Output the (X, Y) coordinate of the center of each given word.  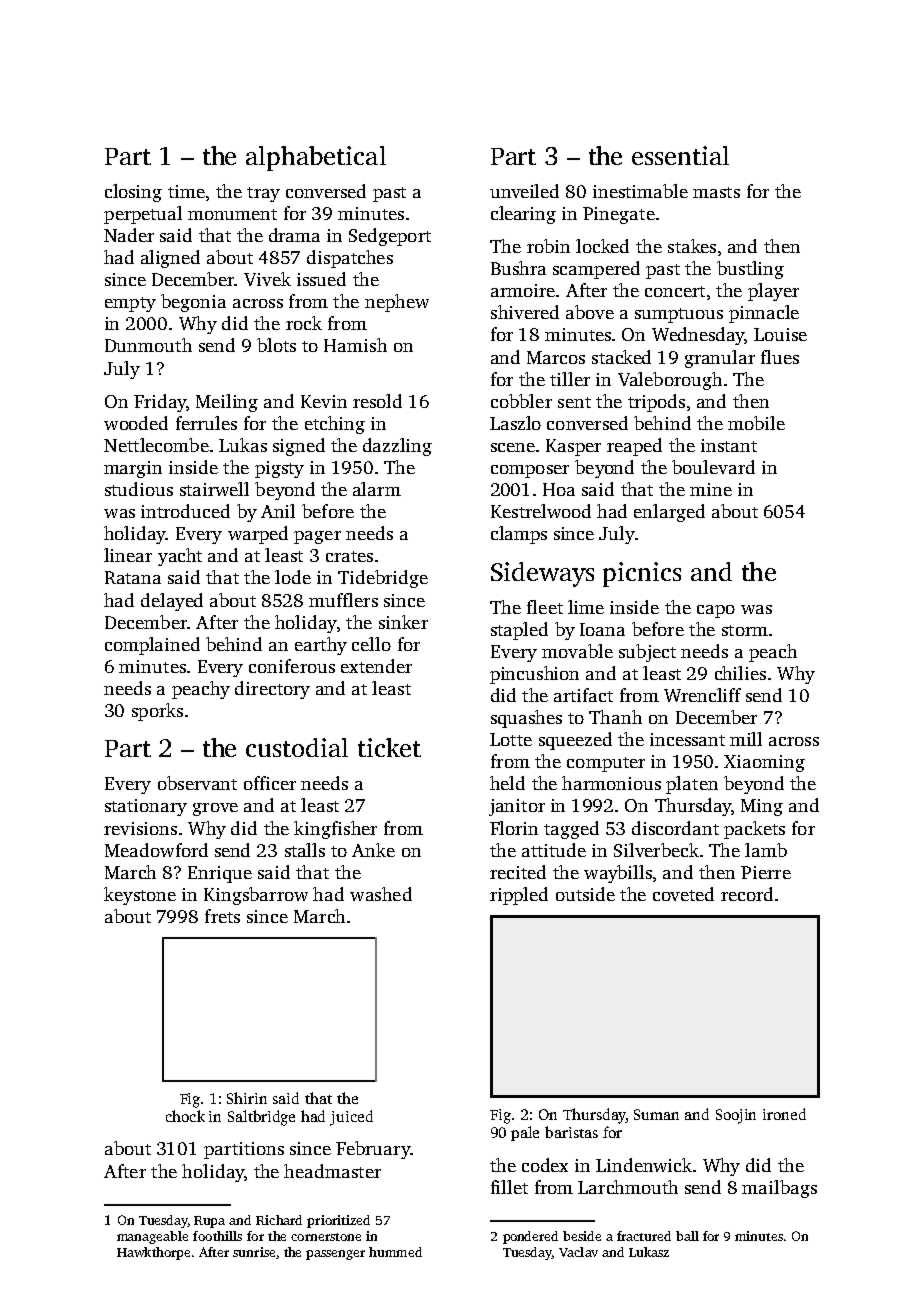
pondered (530, 1237)
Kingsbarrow (256, 896)
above (590, 312)
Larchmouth (628, 1187)
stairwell (214, 489)
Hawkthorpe (153, 1253)
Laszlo (515, 423)
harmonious (611, 783)
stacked (621, 357)
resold (377, 401)
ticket (389, 747)
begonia (193, 303)
